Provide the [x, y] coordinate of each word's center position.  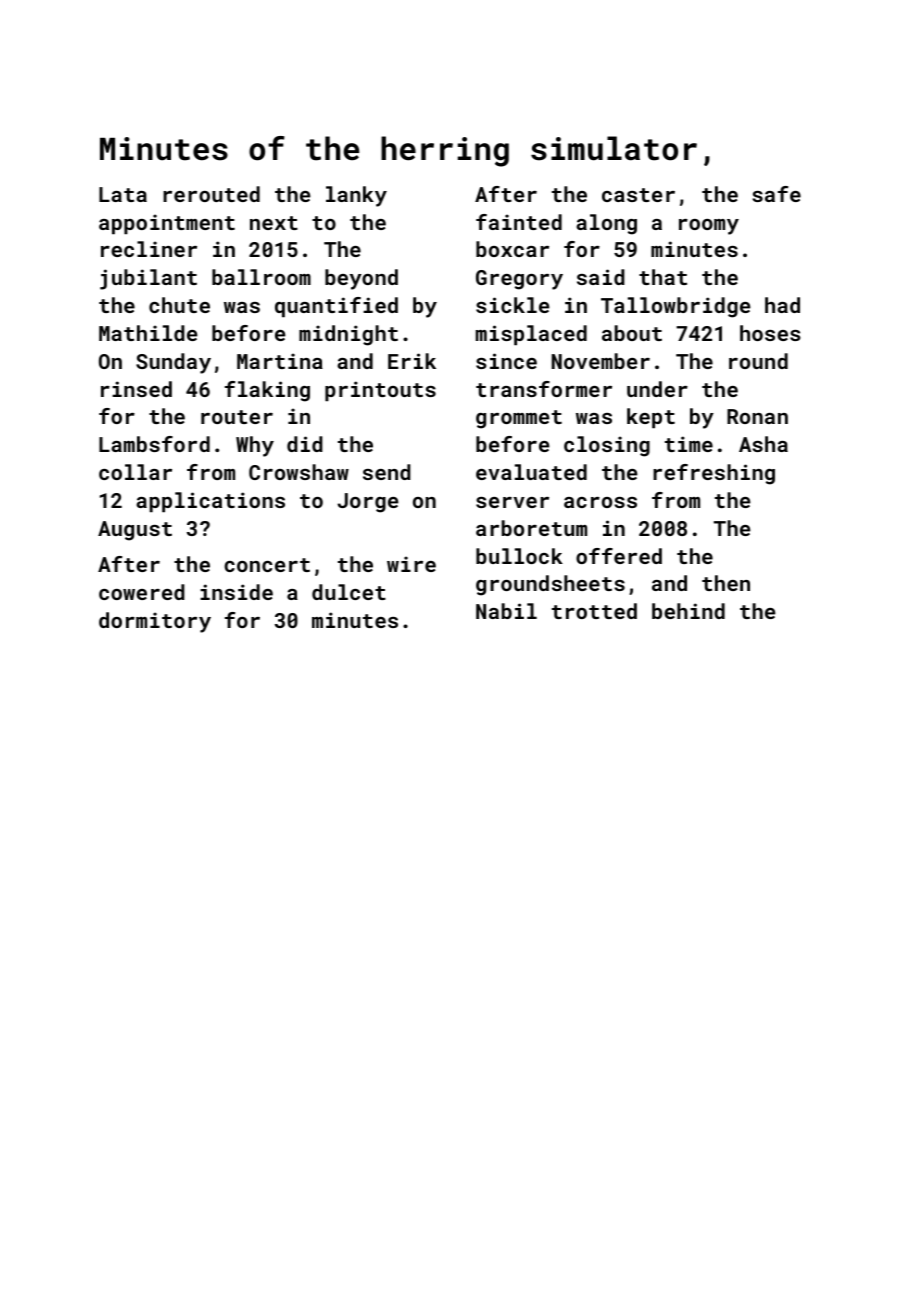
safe [776, 194]
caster [638, 195]
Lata [123, 194]
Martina [280, 361]
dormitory [155, 622]
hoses [770, 333]
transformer [544, 389]
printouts [380, 391]
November [601, 361]
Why [255, 446]
